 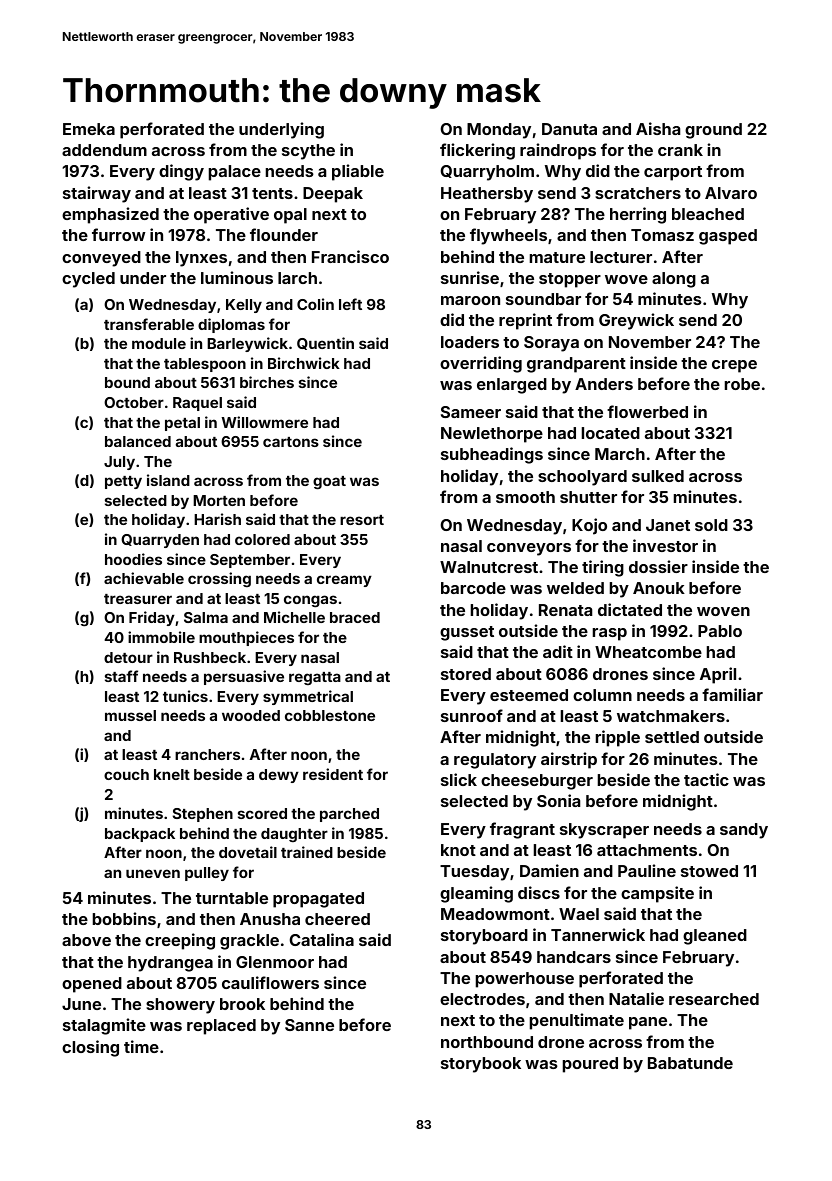 I want to click on skyscraper, so click(x=604, y=831).
